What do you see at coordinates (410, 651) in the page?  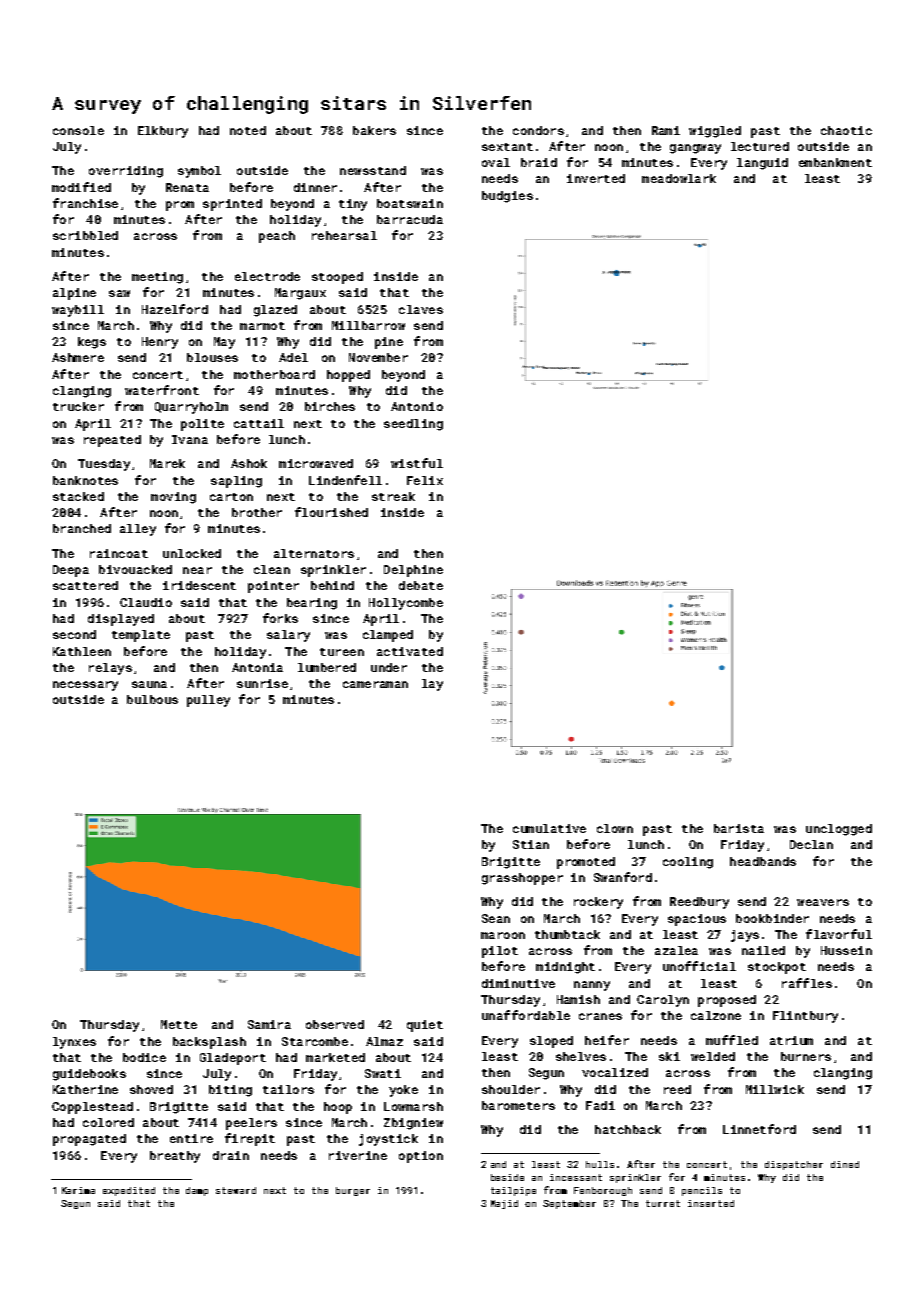 I see `activated` at bounding box center [410, 651].
